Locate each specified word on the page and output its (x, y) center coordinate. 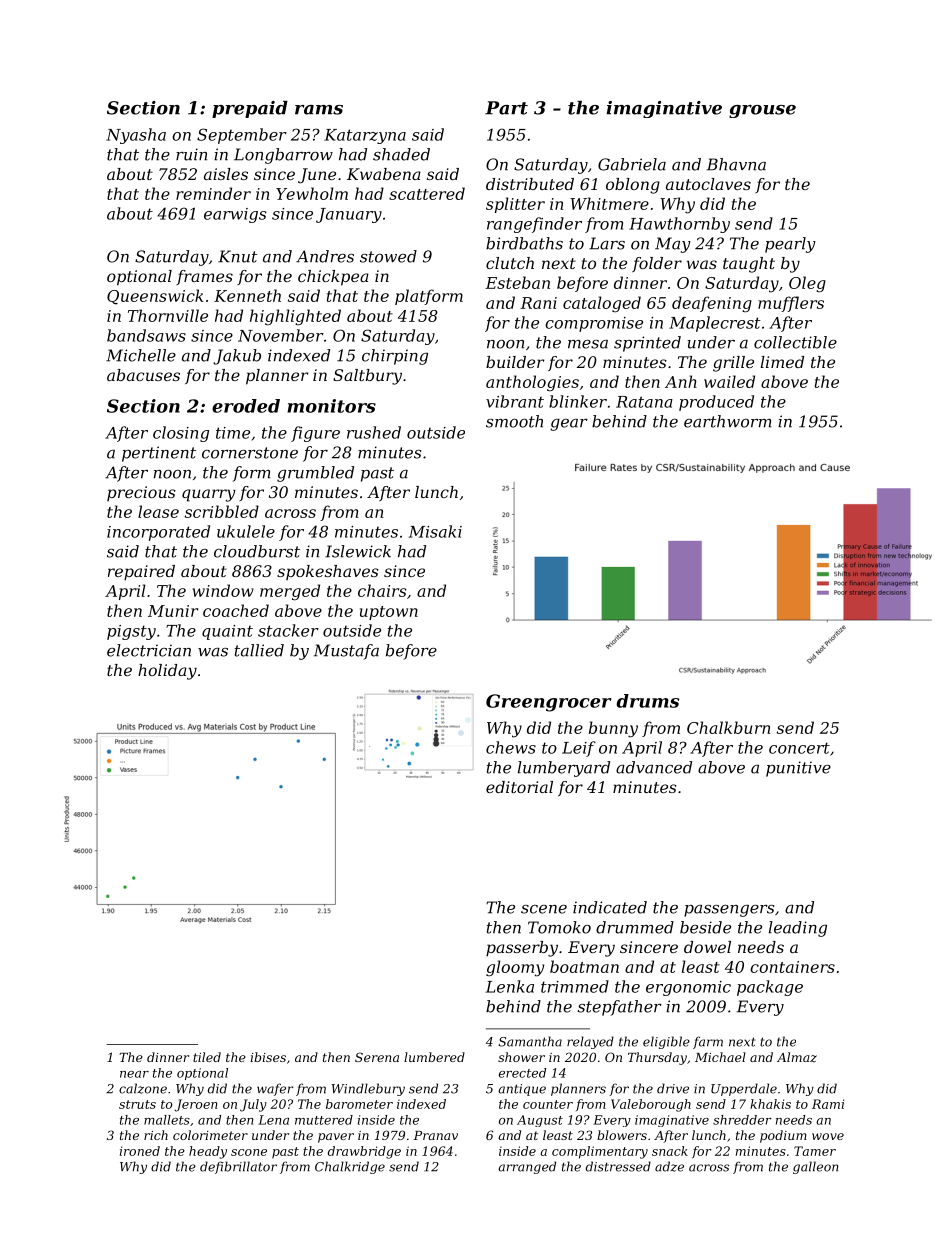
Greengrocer (549, 703)
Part (506, 108)
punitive (798, 769)
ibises (268, 1057)
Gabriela (632, 164)
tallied (259, 650)
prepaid (250, 109)
